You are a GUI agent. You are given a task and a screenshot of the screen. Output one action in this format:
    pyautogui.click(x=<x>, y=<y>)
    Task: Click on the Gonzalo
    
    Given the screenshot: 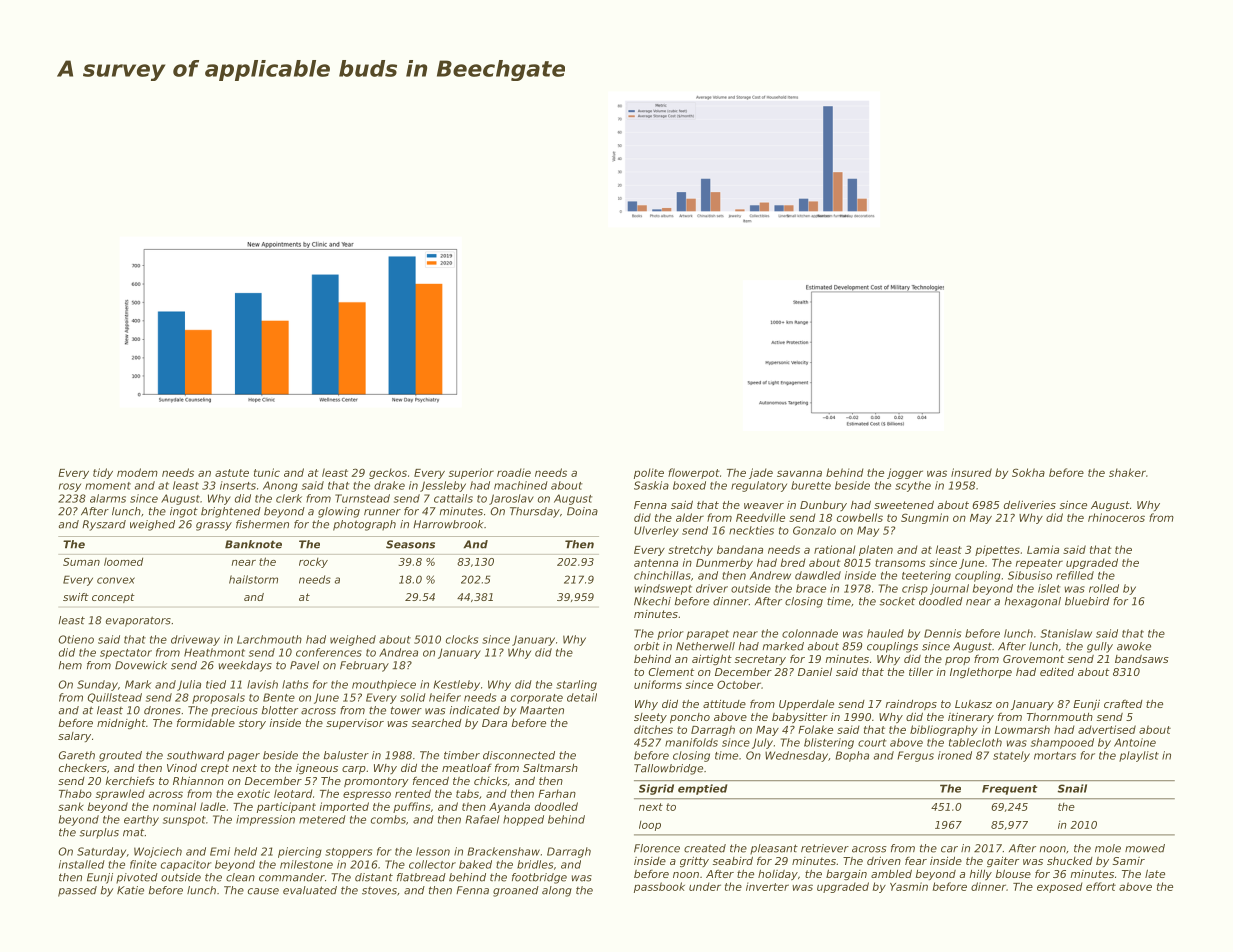 What is the action you would take?
    pyautogui.click(x=814, y=530)
